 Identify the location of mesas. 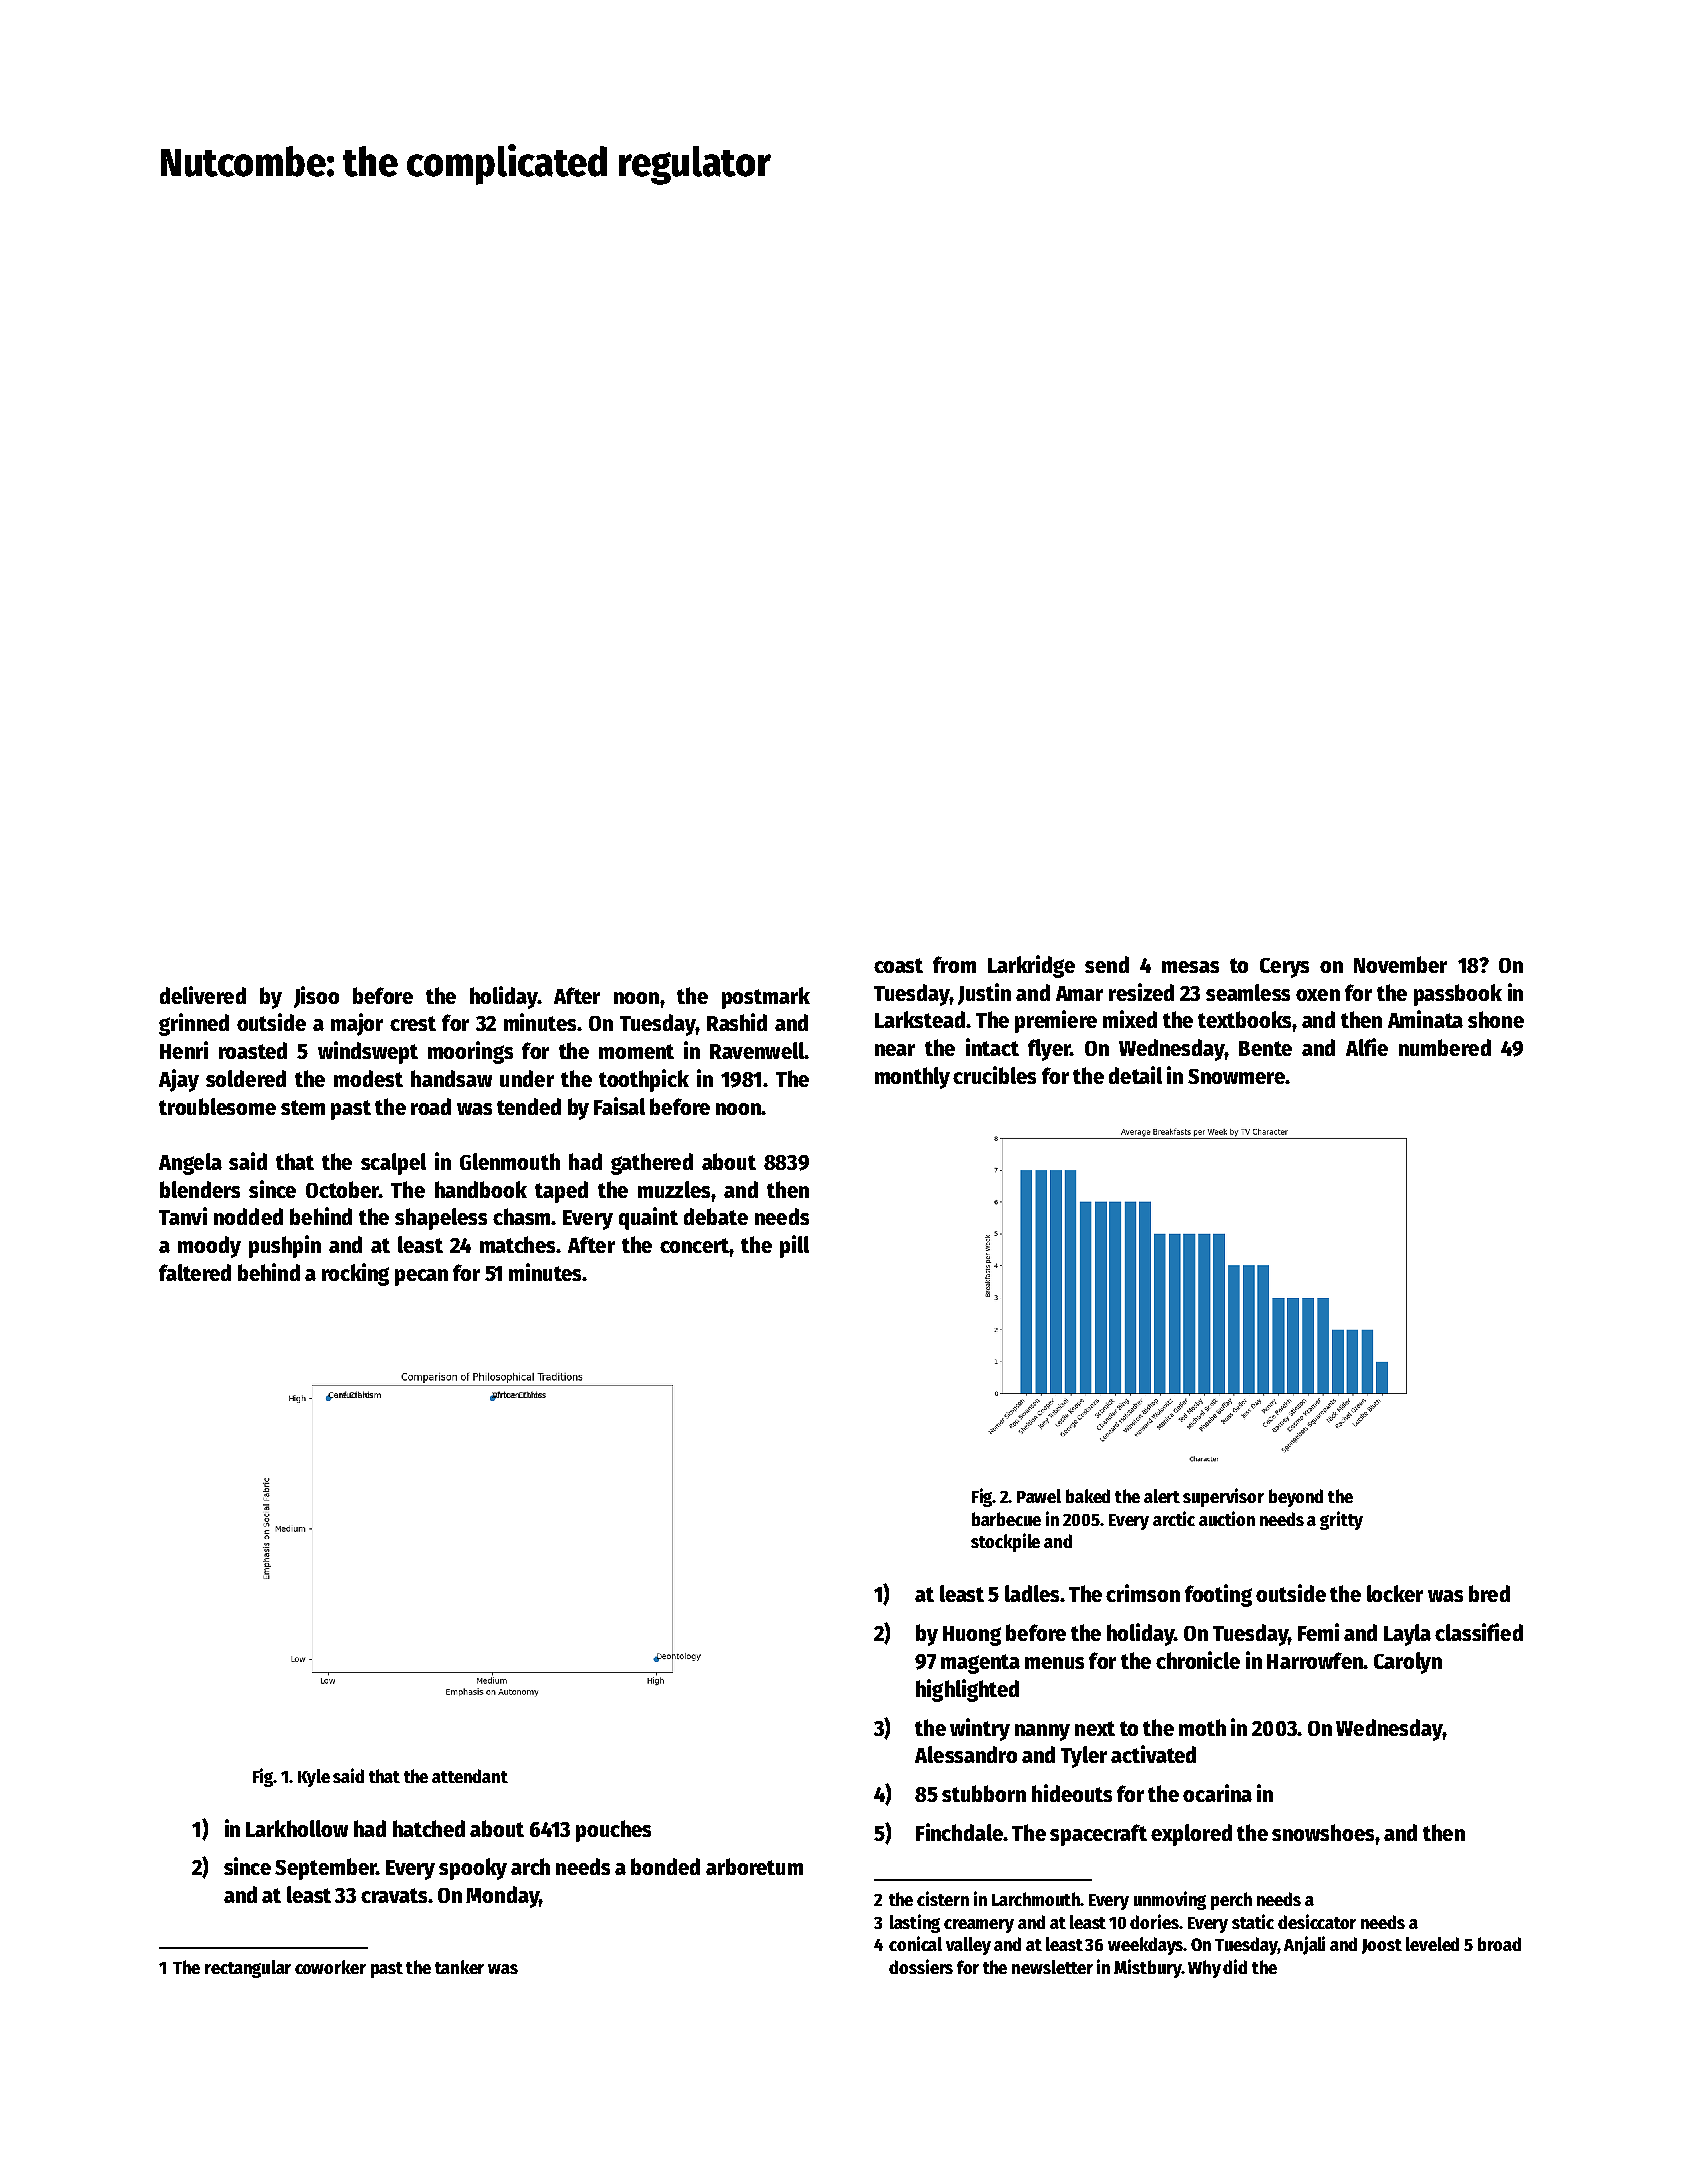
(1190, 967).
